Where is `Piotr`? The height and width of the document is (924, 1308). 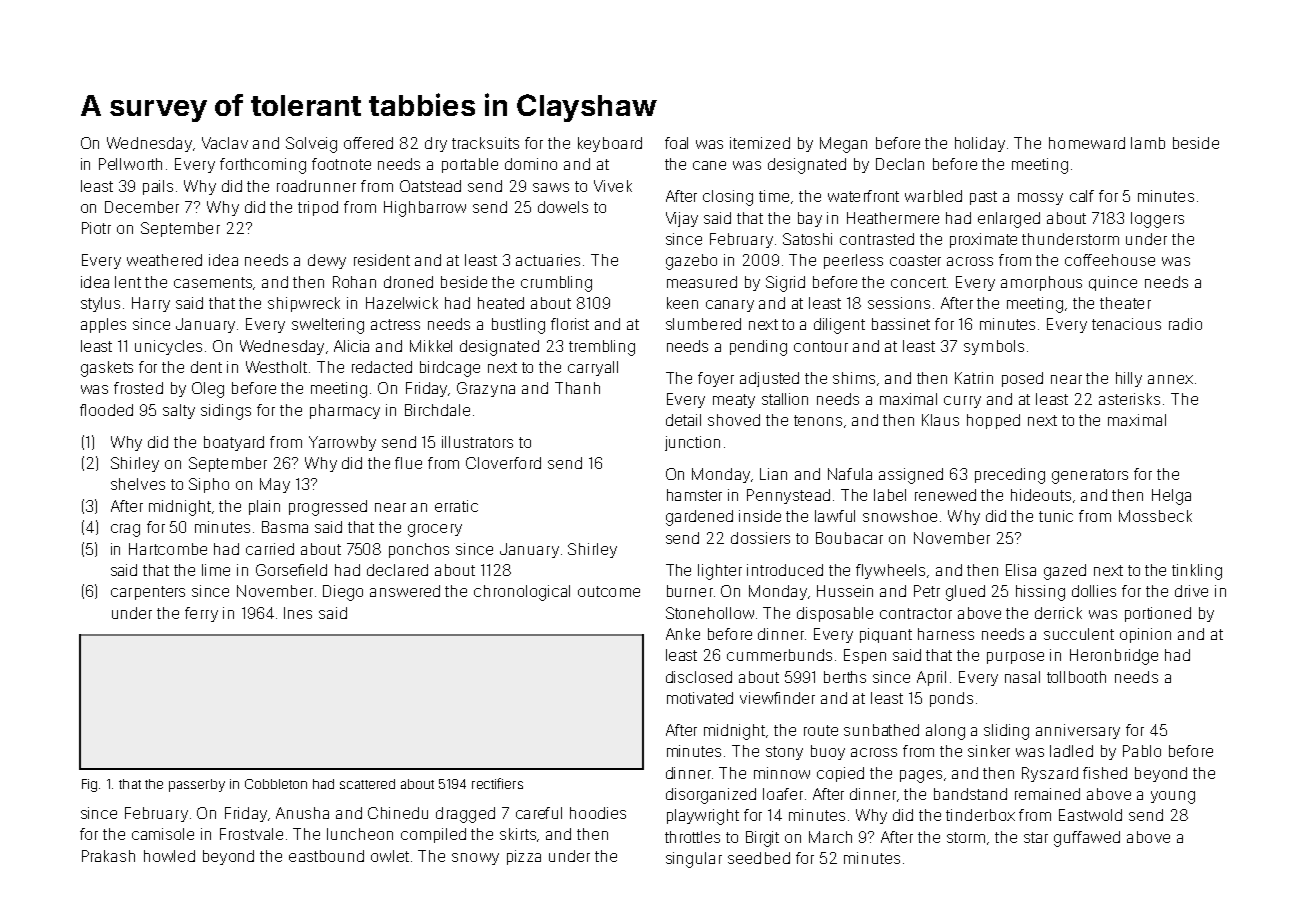
Piotr is located at coordinates (96, 228).
